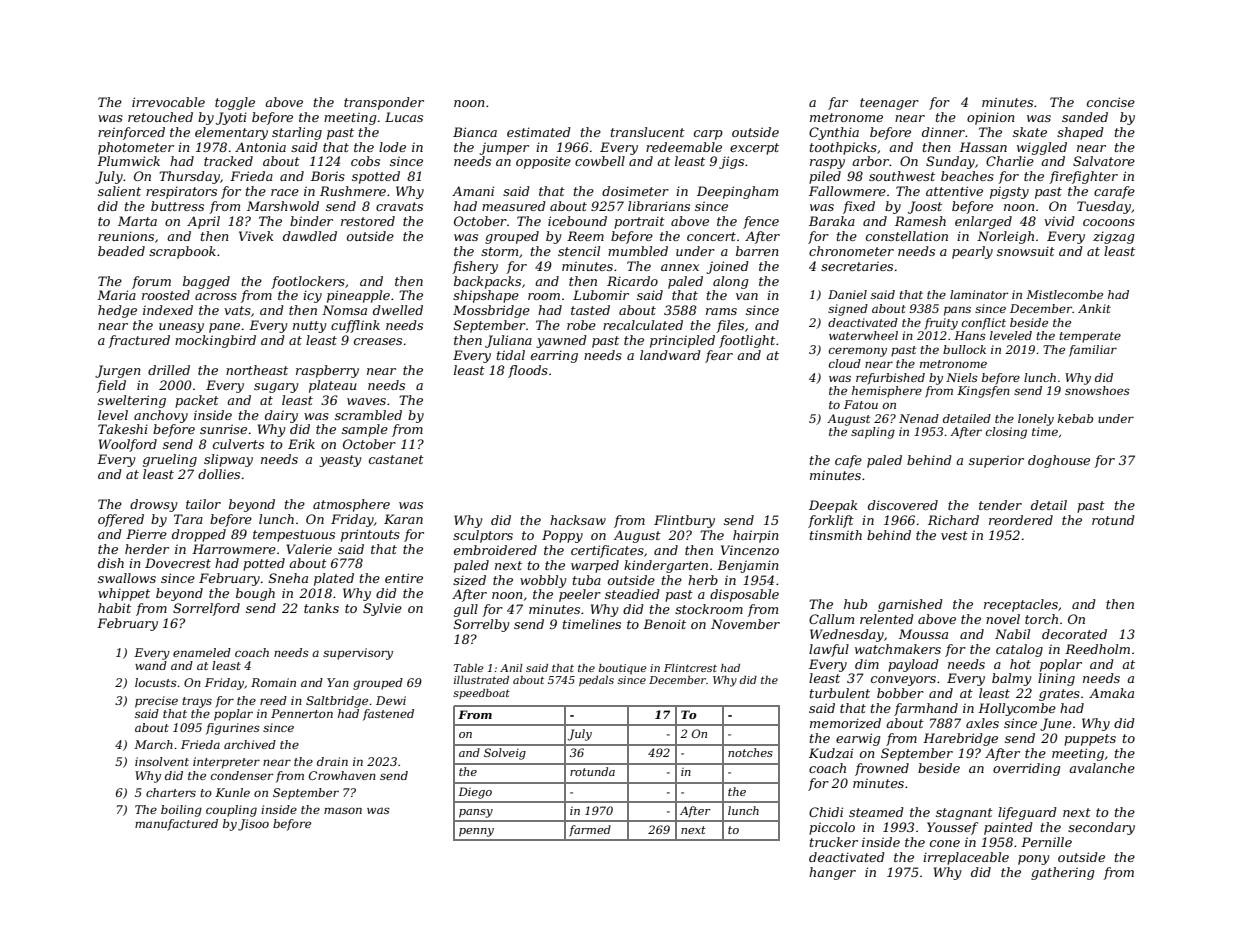 Image resolution: width=1233 pixels, height=952 pixels. Describe the element at coordinates (1075, 418) in the screenshot. I see `kebab` at that location.
